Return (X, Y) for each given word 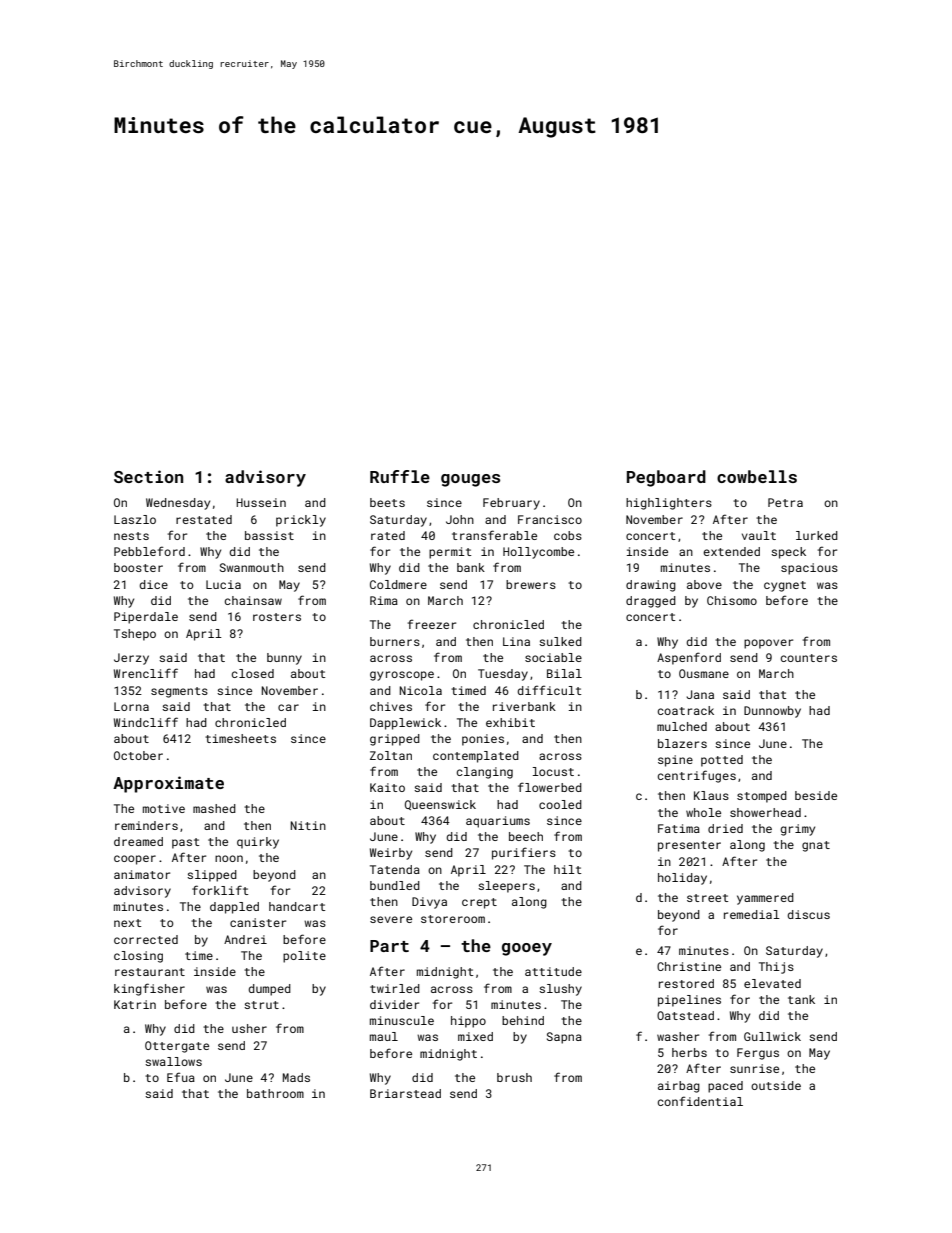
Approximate (168, 784)
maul (384, 1036)
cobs (568, 535)
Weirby (391, 854)
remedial (752, 914)
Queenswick (440, 805)
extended (731, 551)
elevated (772, 983)
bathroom (275, 1093)
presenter (689, 846)
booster (138, 567)
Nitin (308, 825)
